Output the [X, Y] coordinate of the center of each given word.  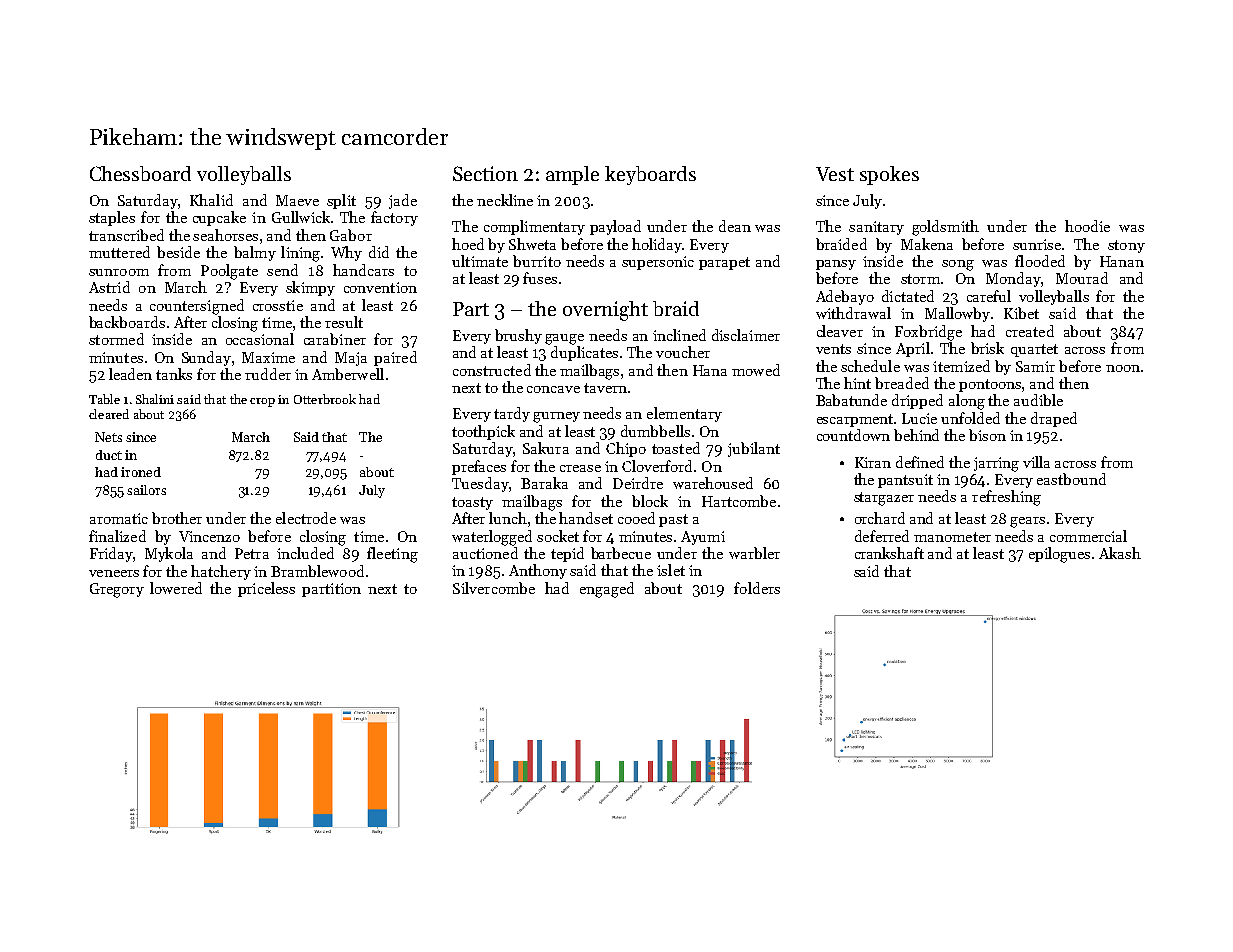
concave [553, 389]
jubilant [754, 449]
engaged [607, 590]
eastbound [1071, 479]
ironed [141, 472]
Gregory [117, 590]
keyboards [650, 175]
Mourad [1082, 278]
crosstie [278, 305]
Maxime [268, 357]
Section [485, 173]
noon [1123, 368]
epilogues [1059, 555]
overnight [605, 311]
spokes [889, 175]
